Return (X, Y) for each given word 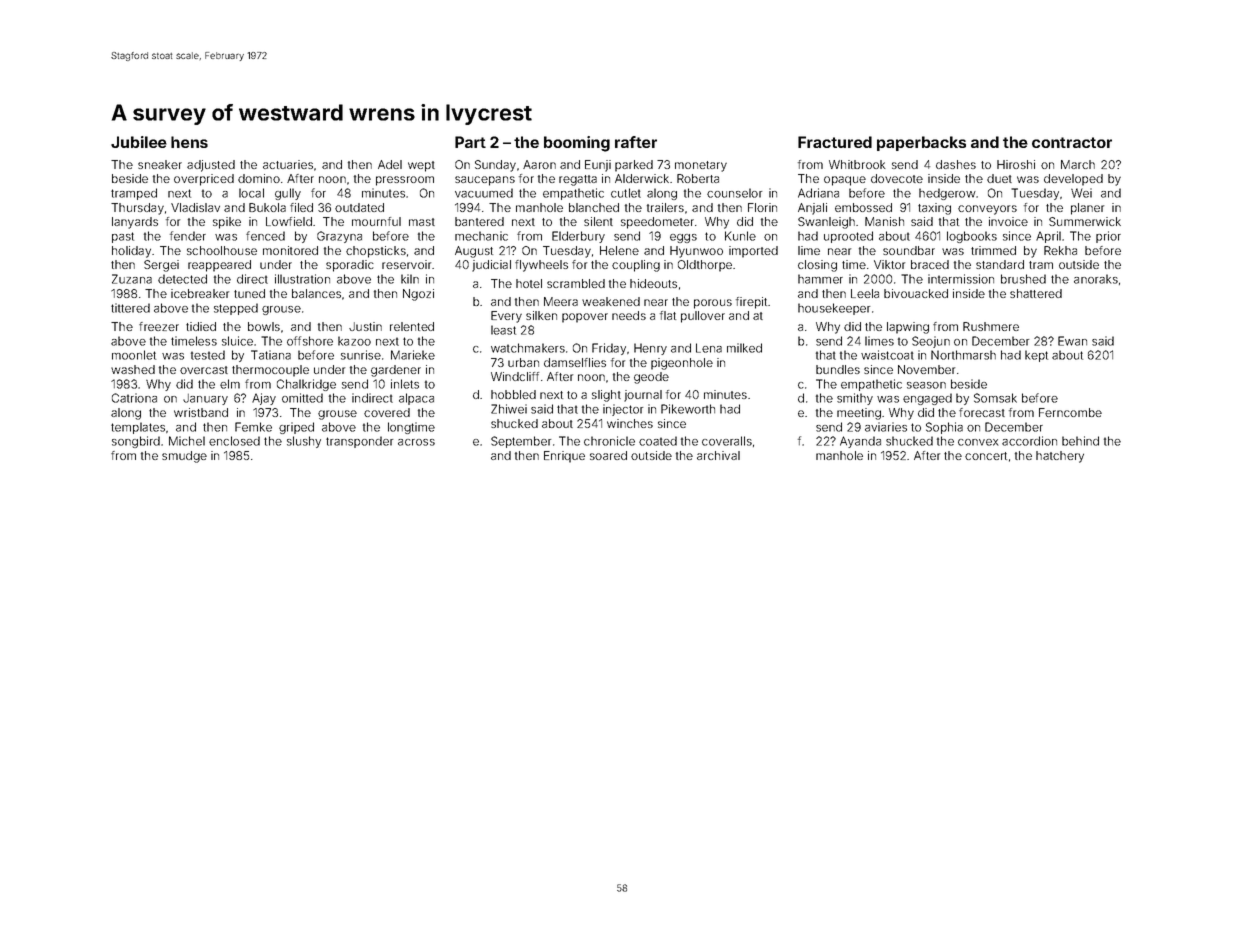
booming (577, 144)
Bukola (267, 207)
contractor (1072, 142)
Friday (609, 349)
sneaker (160, 164)
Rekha (1060, 250)
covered (387, 412)
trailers (665, 207)
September (521, 442)
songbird (136, 442)
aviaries (886, 427)
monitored (290, 250)
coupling (636, 266)
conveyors (987, 210)
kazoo (354, 341)
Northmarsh (963, 355)
